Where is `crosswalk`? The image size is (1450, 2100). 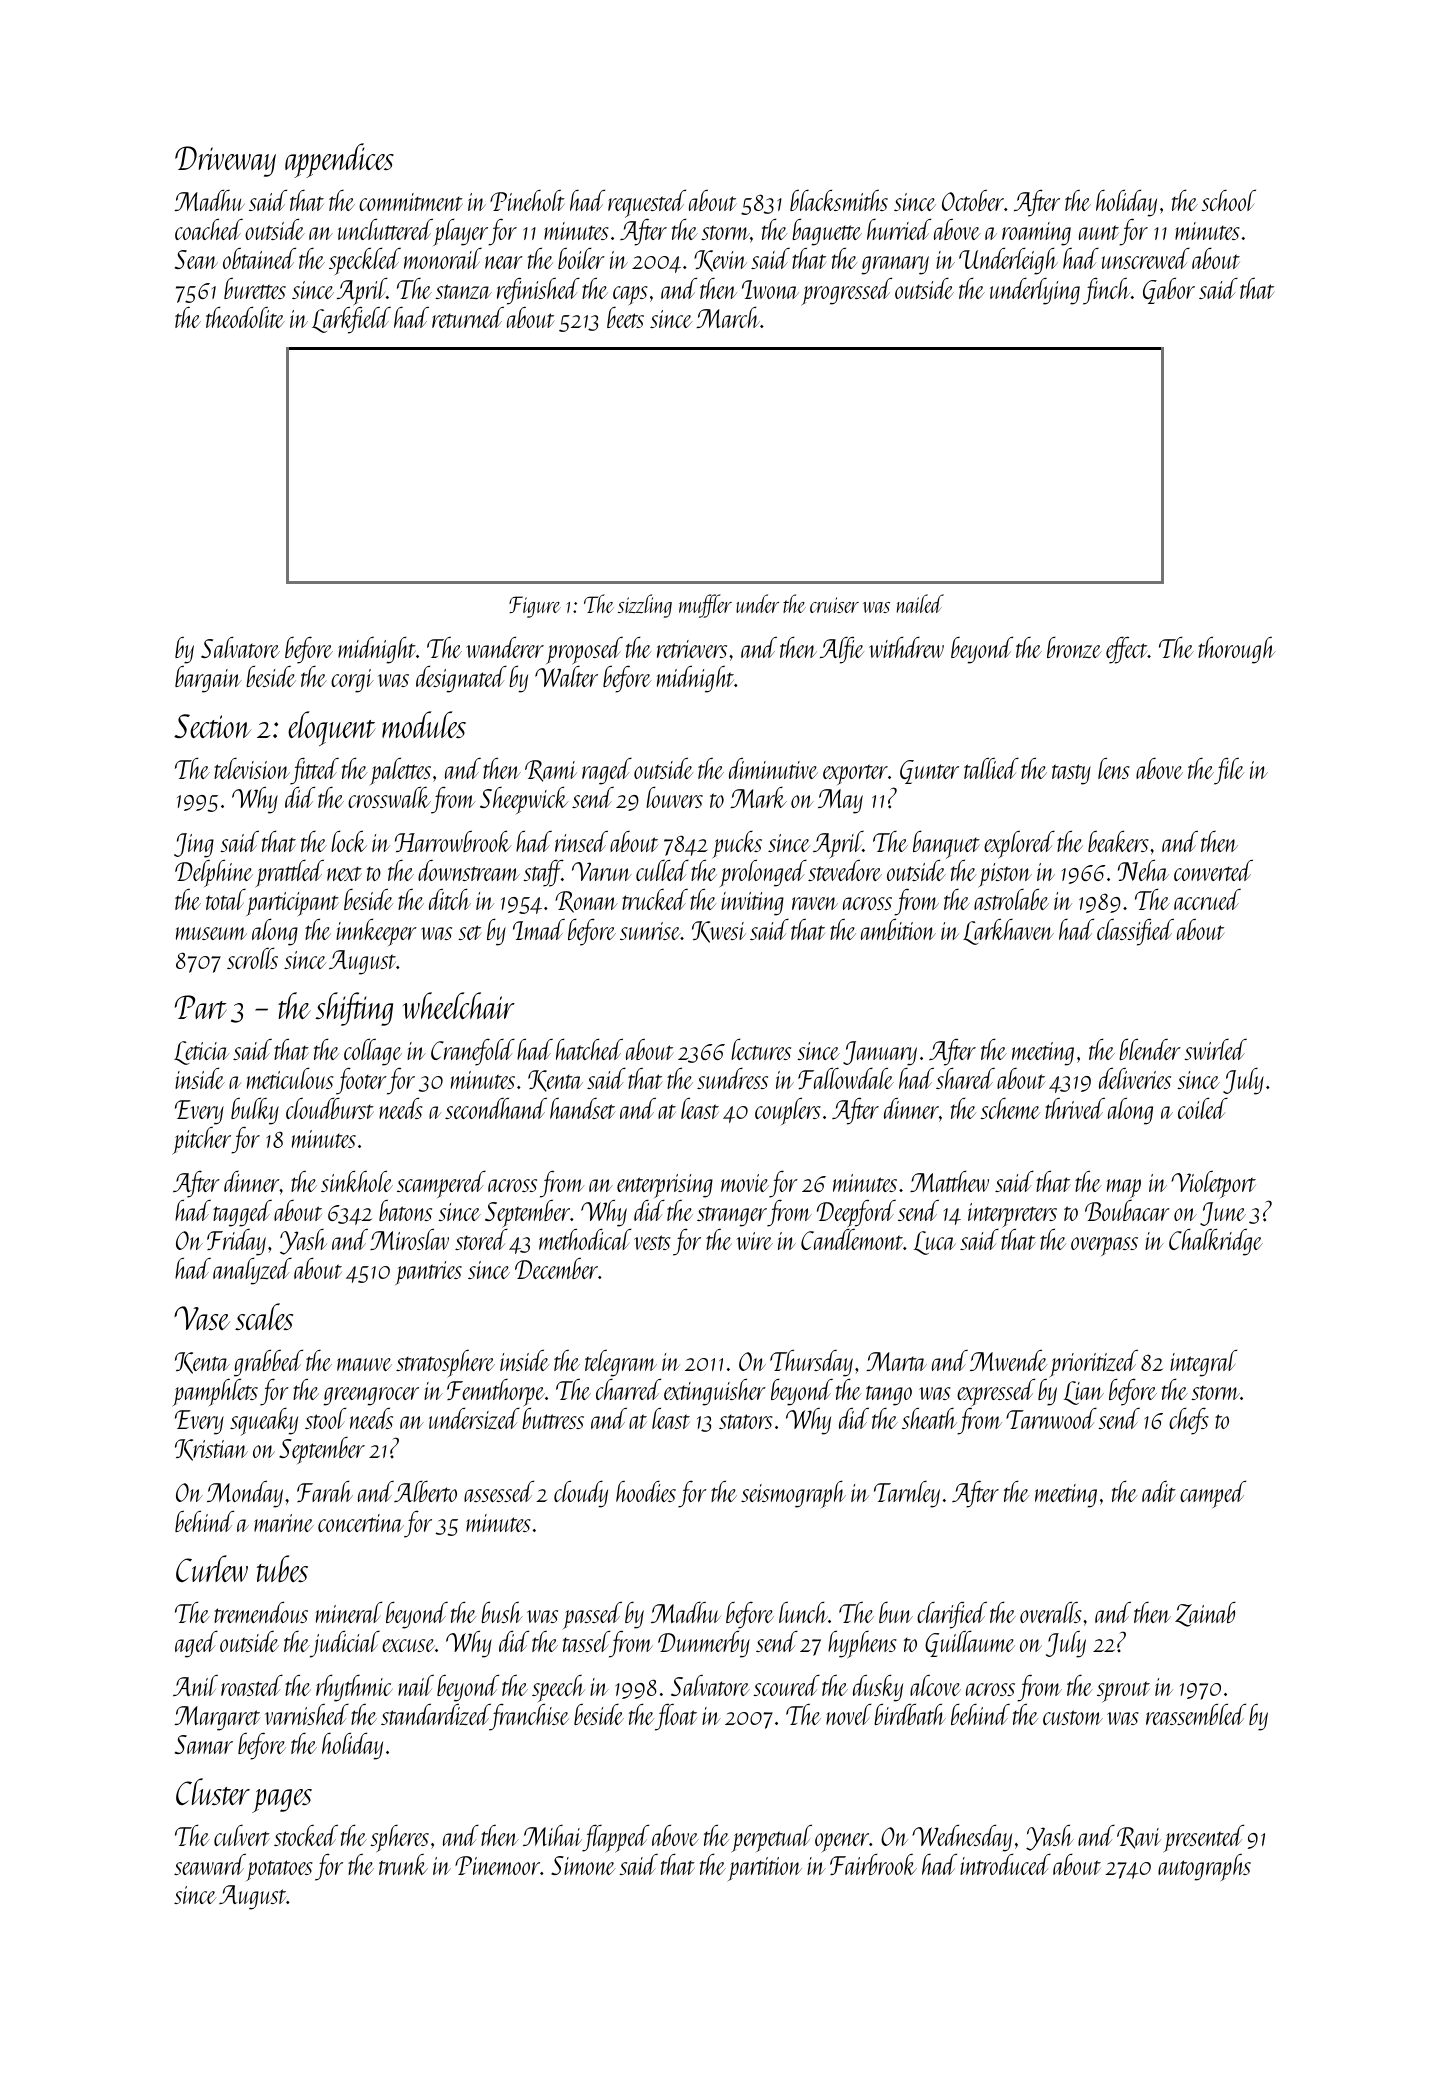 crosswalk is located at coordinates (389, 797).
